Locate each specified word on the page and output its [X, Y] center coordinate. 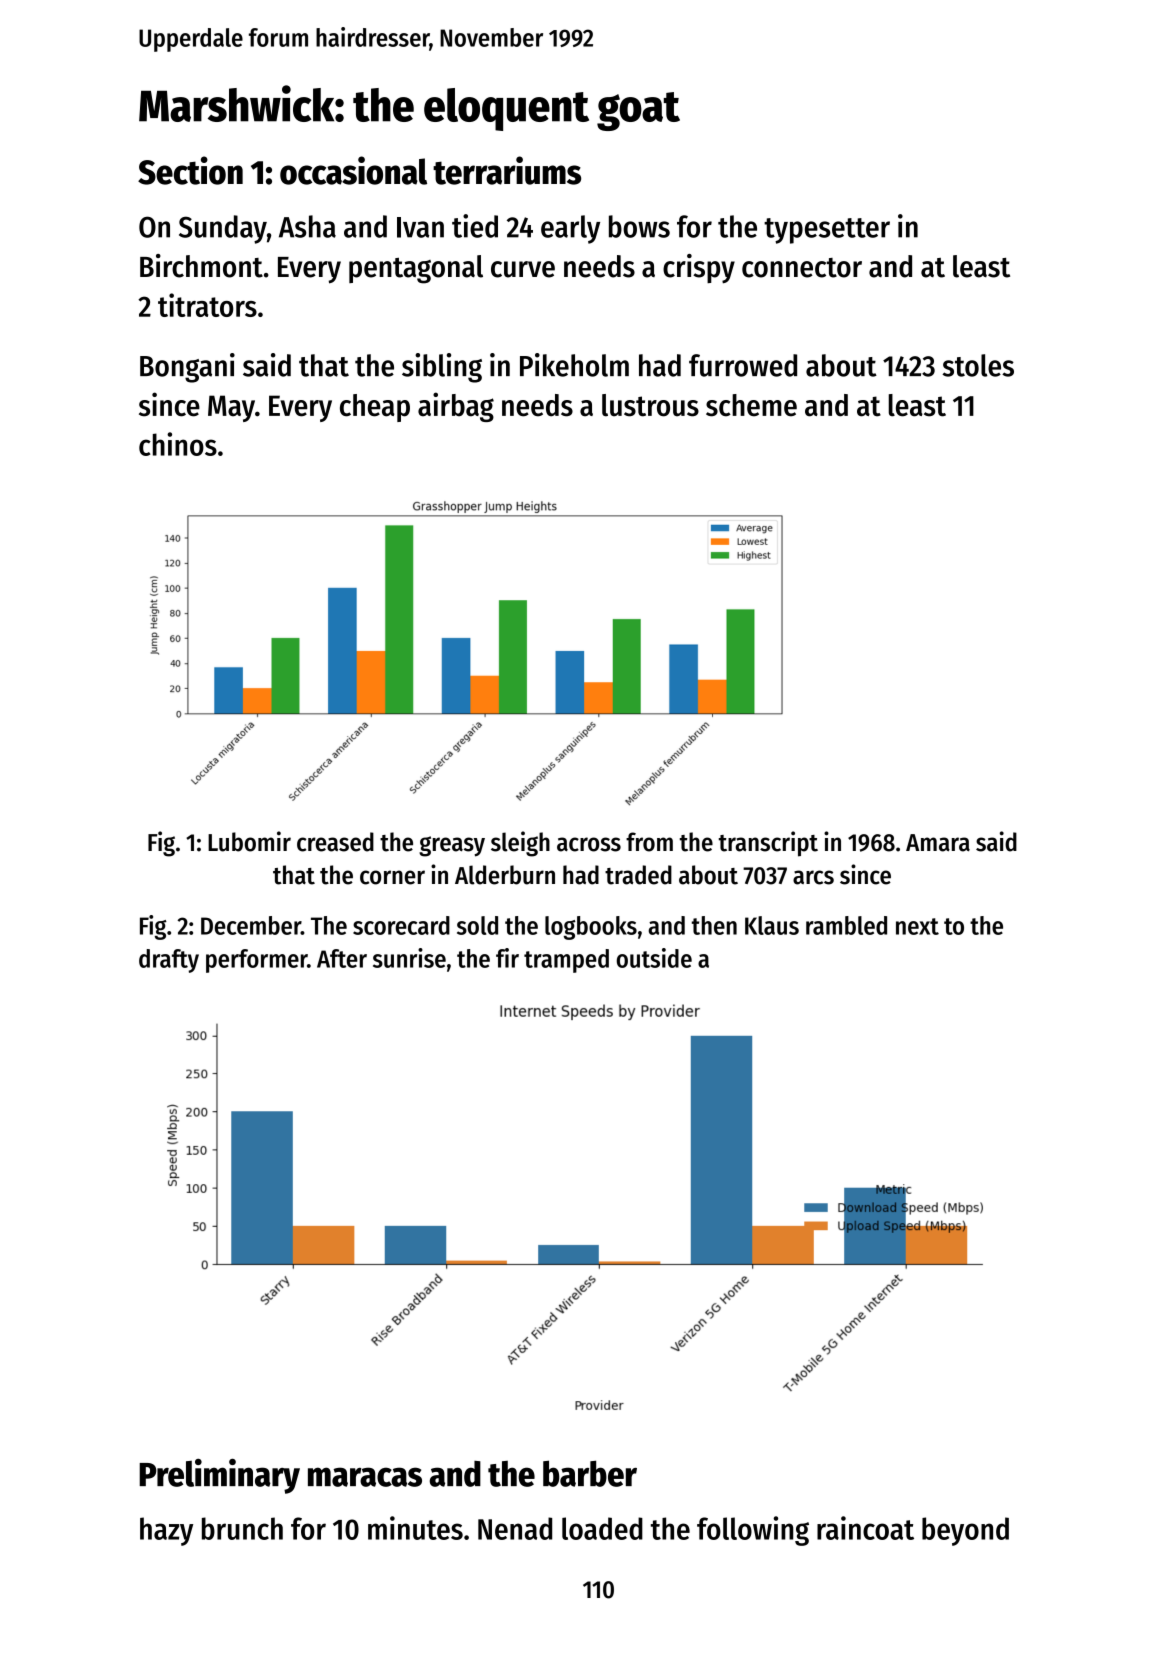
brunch [242, 1528]
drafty [169, 961]
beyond [965, 1531]
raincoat [865, 1528]
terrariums [507, 170]
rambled [846, 925]
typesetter [827, 231]
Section [190, 170]
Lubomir [249, 841]
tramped [566, 961]
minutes [415, 1528]
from [649, 842]
